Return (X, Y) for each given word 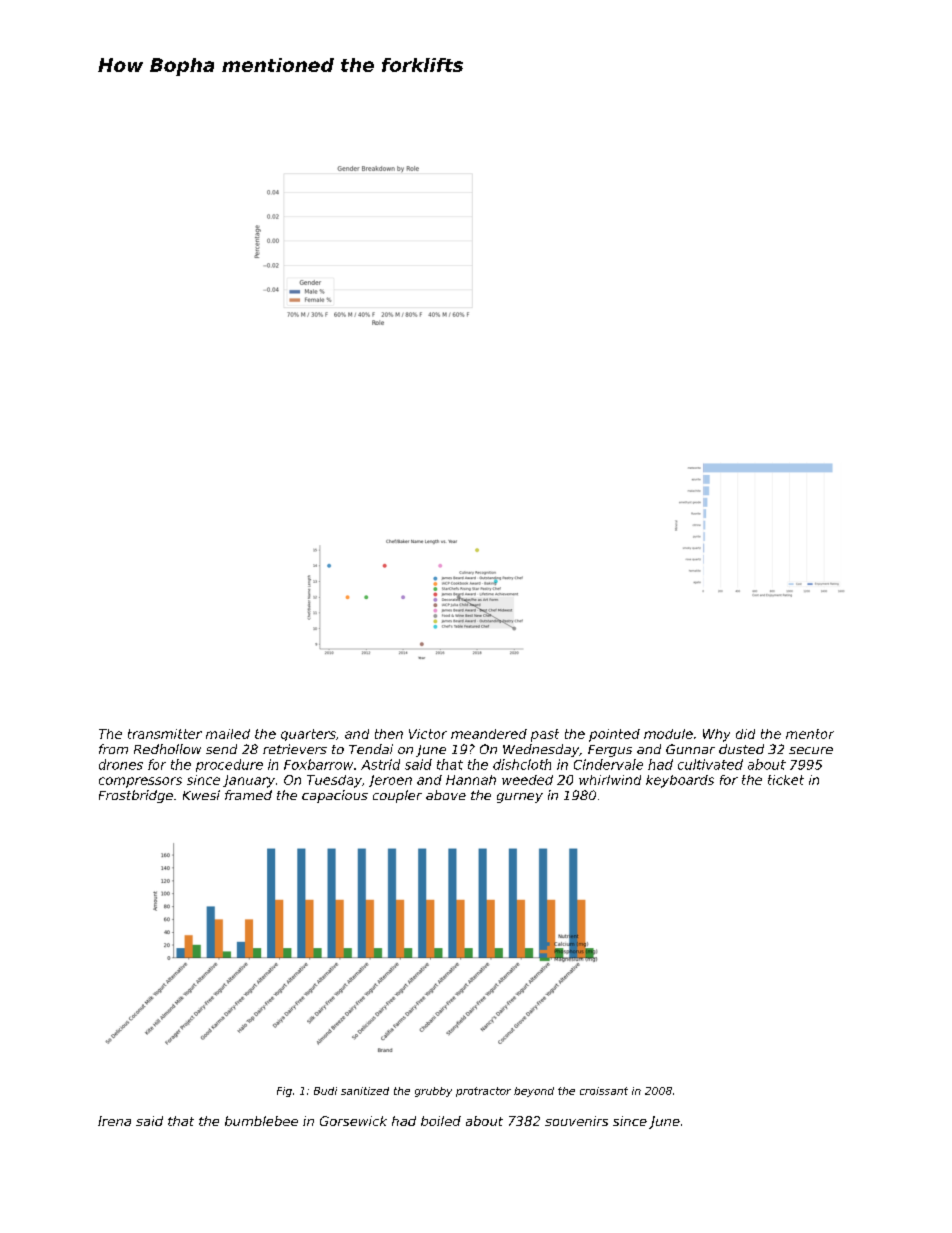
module (668, 734)
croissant (604, 1091)
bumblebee (261, 1121)
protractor (483, 1092)
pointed (614, 735)
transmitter (165, 734)
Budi (325, 1091)
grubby (433, 1092)
